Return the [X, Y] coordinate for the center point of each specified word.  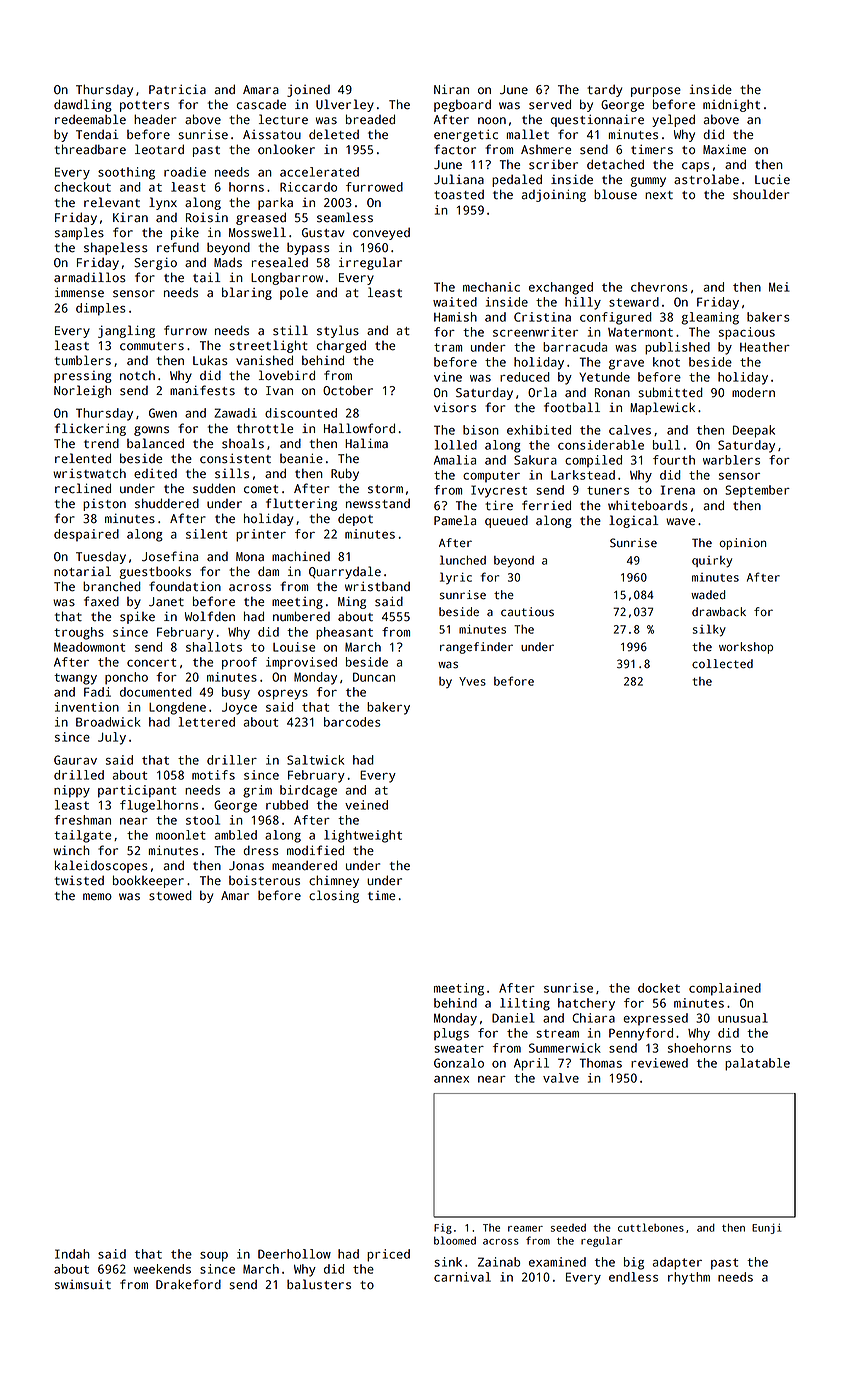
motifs [213, 775]
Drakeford [188, 1284]
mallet [528, 134]
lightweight [363, 836]
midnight [731, 105]
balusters [319, 1284]
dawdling [83, 105]
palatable [757, 1064]
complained [725, 989]
